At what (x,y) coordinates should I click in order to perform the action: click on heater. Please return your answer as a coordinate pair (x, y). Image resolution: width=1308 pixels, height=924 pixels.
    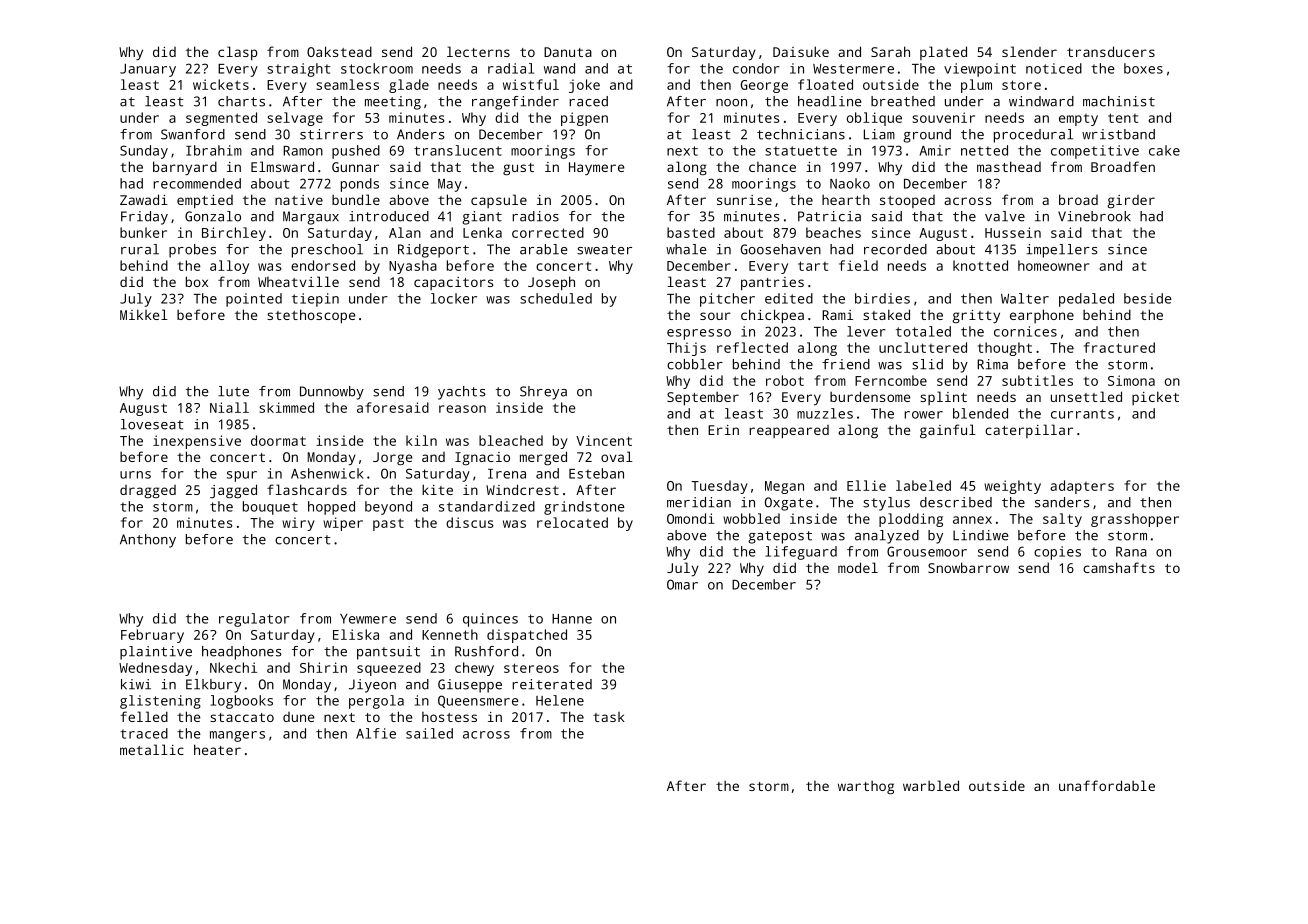
    Looking at the image, I should click on (217, 749).
